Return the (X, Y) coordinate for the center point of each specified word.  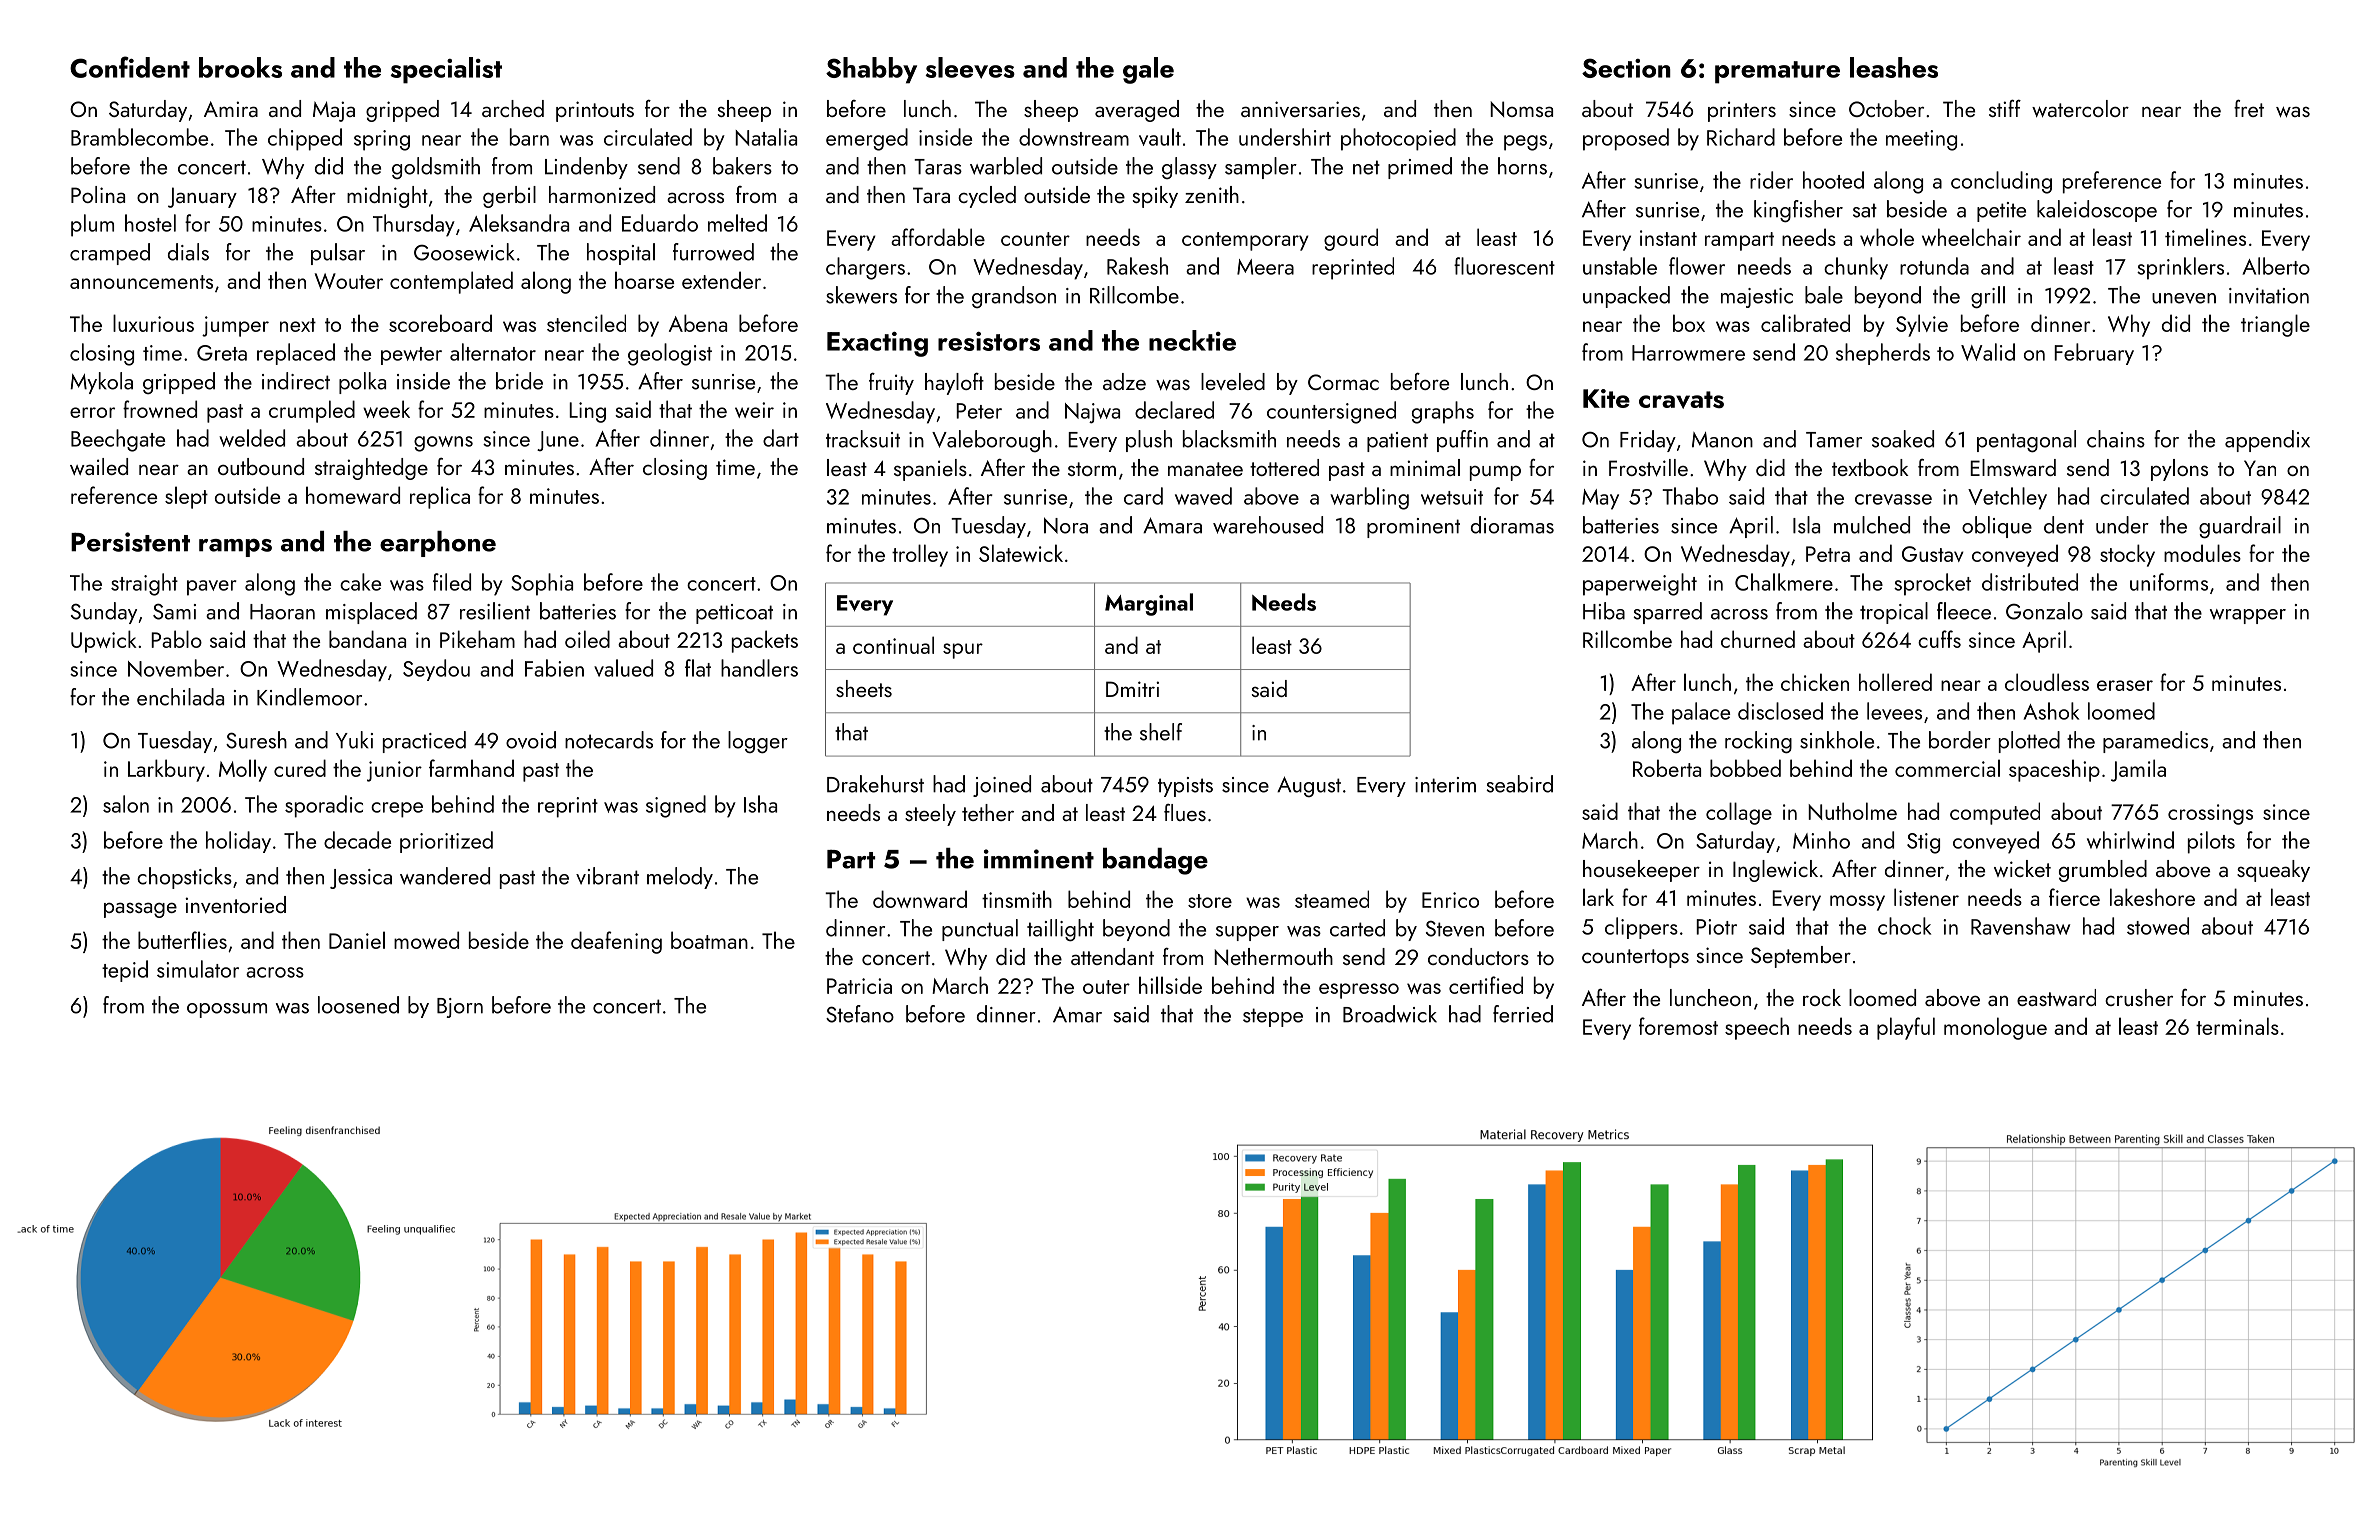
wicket (2022, 868)
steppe (1273, 1017)
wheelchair (1971, 237)
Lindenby (586, 168)
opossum (227, 1010)
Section (1626, 68)
